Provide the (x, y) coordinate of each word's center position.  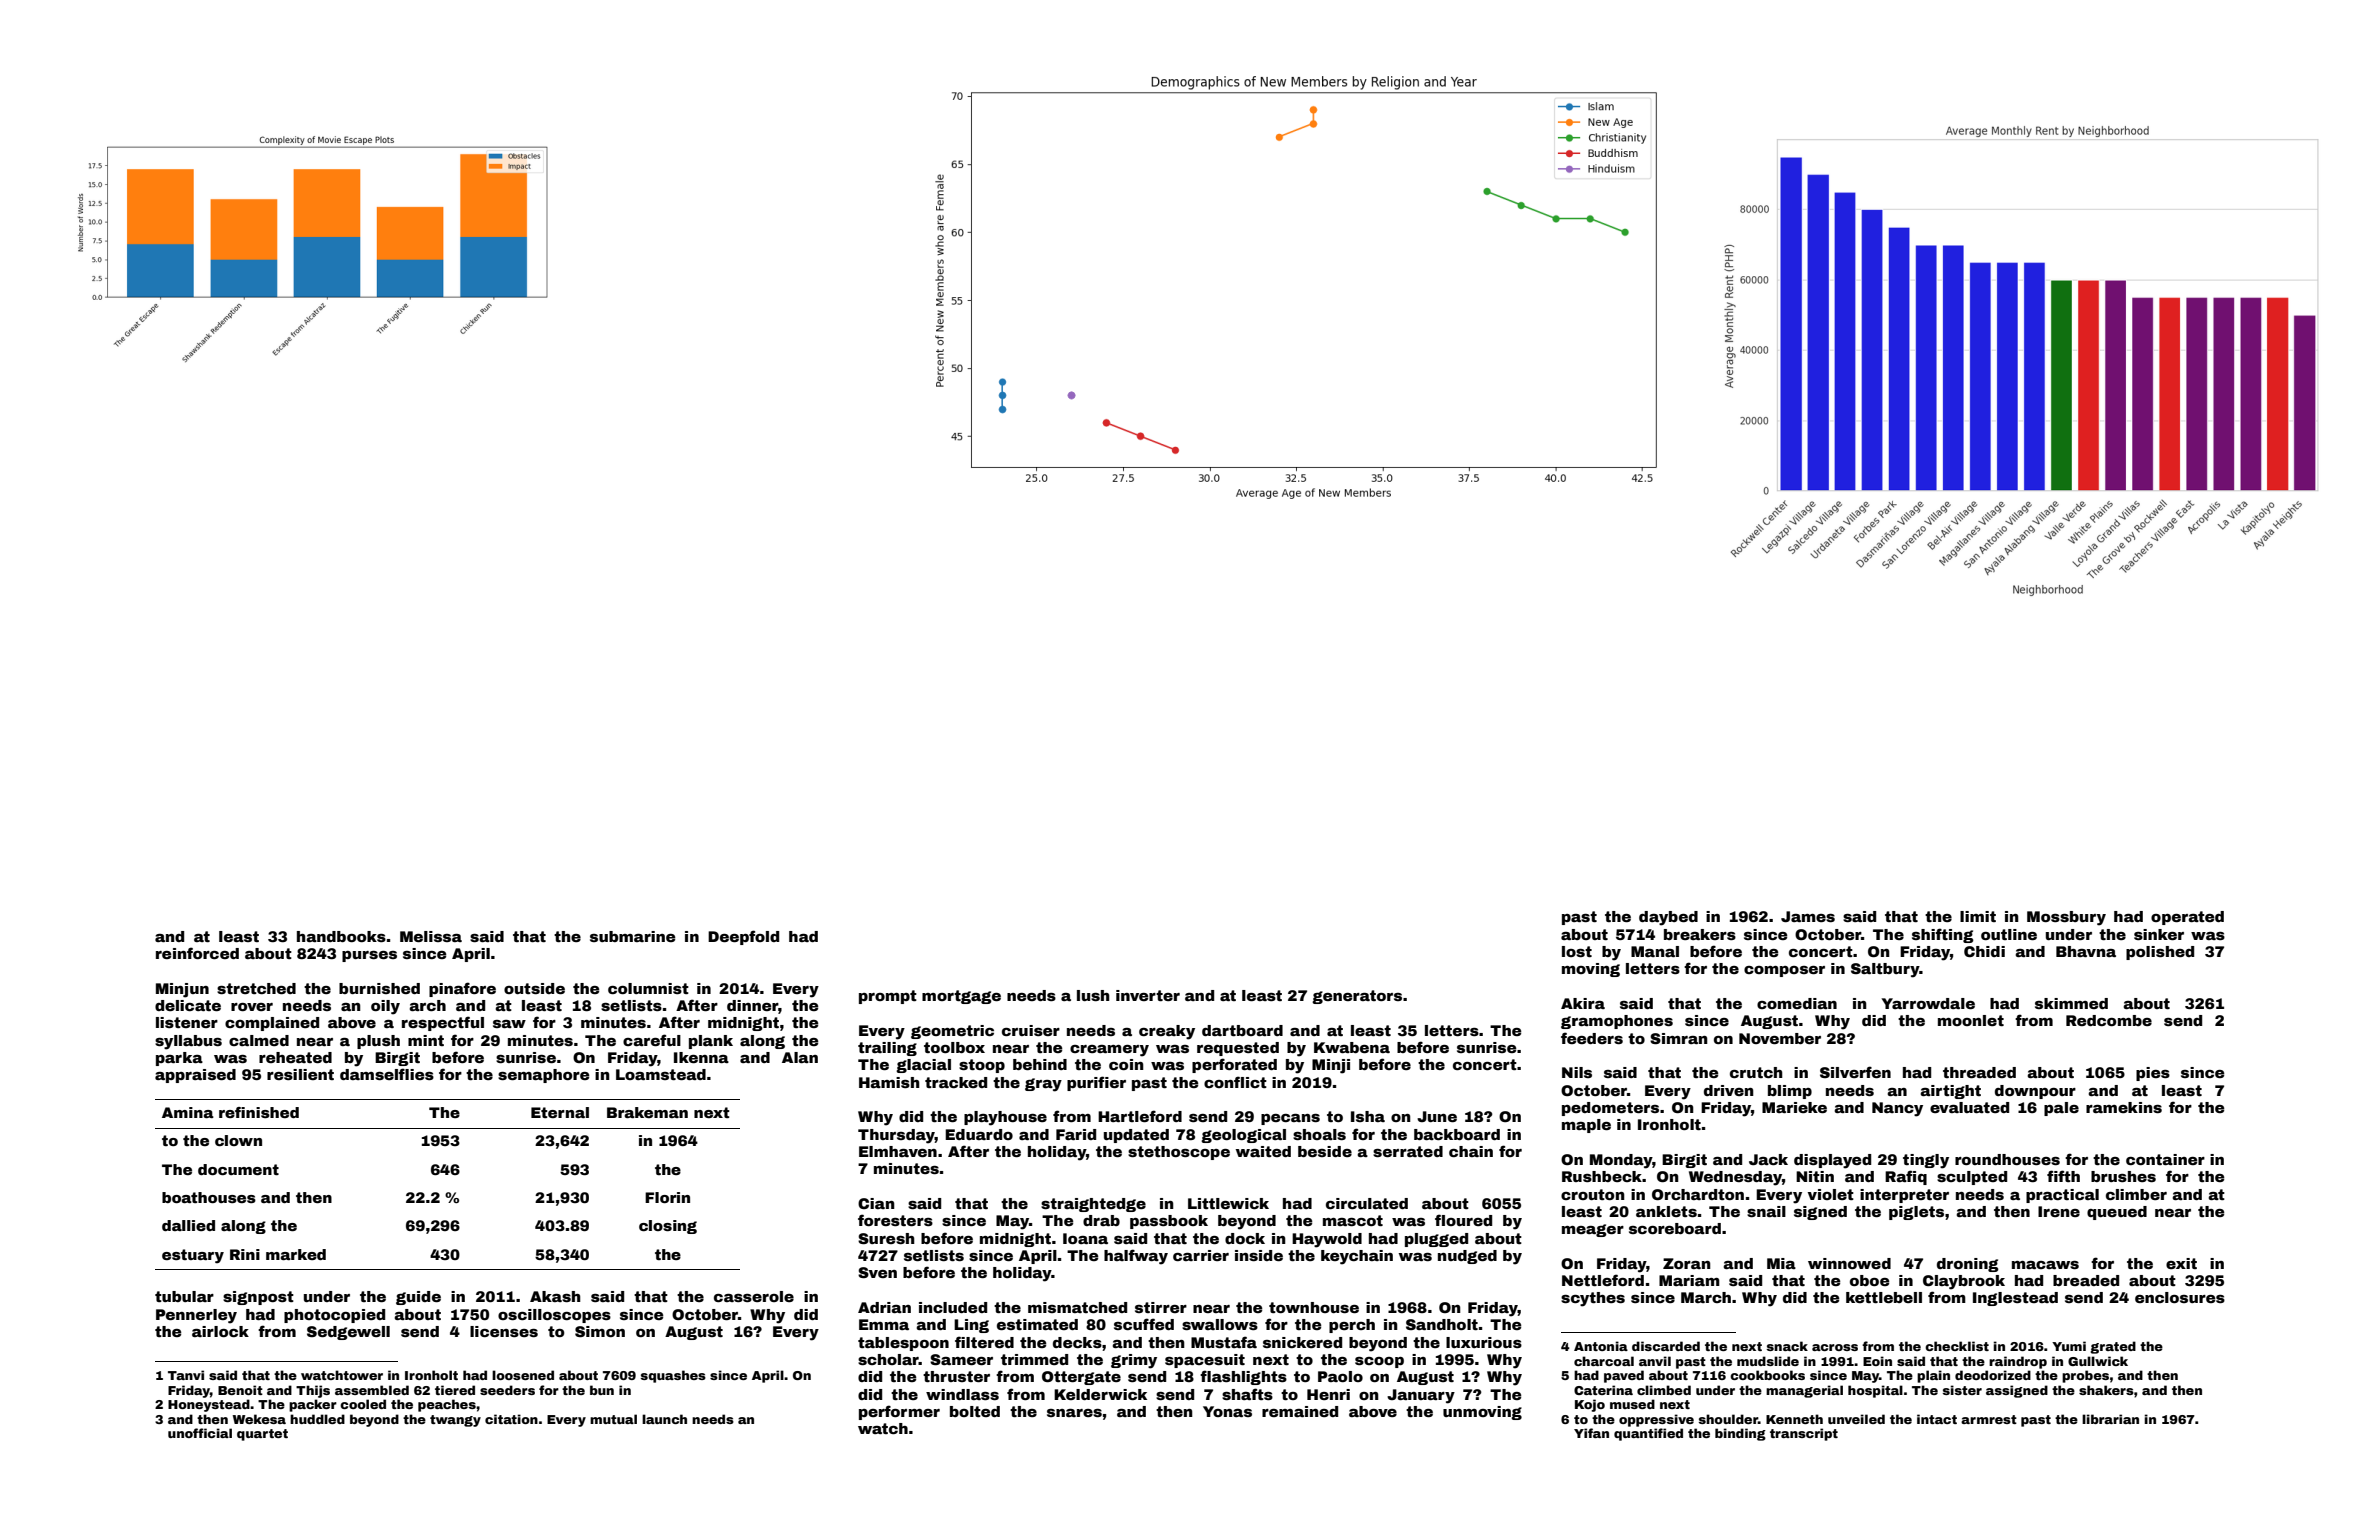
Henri (1328, 1394)
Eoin (1877, 1361)
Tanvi (186, 1375)
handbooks (341, 936)
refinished (259, 1112)
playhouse (1005, 1118)
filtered (984, 1342)
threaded (1979, 1072)
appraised (195, 1076)
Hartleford (1140, 1116)
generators (1357, 997)
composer (1784, 971)
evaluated (1969, 1107)
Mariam (1689, 1280)
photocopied (334, 1316)
